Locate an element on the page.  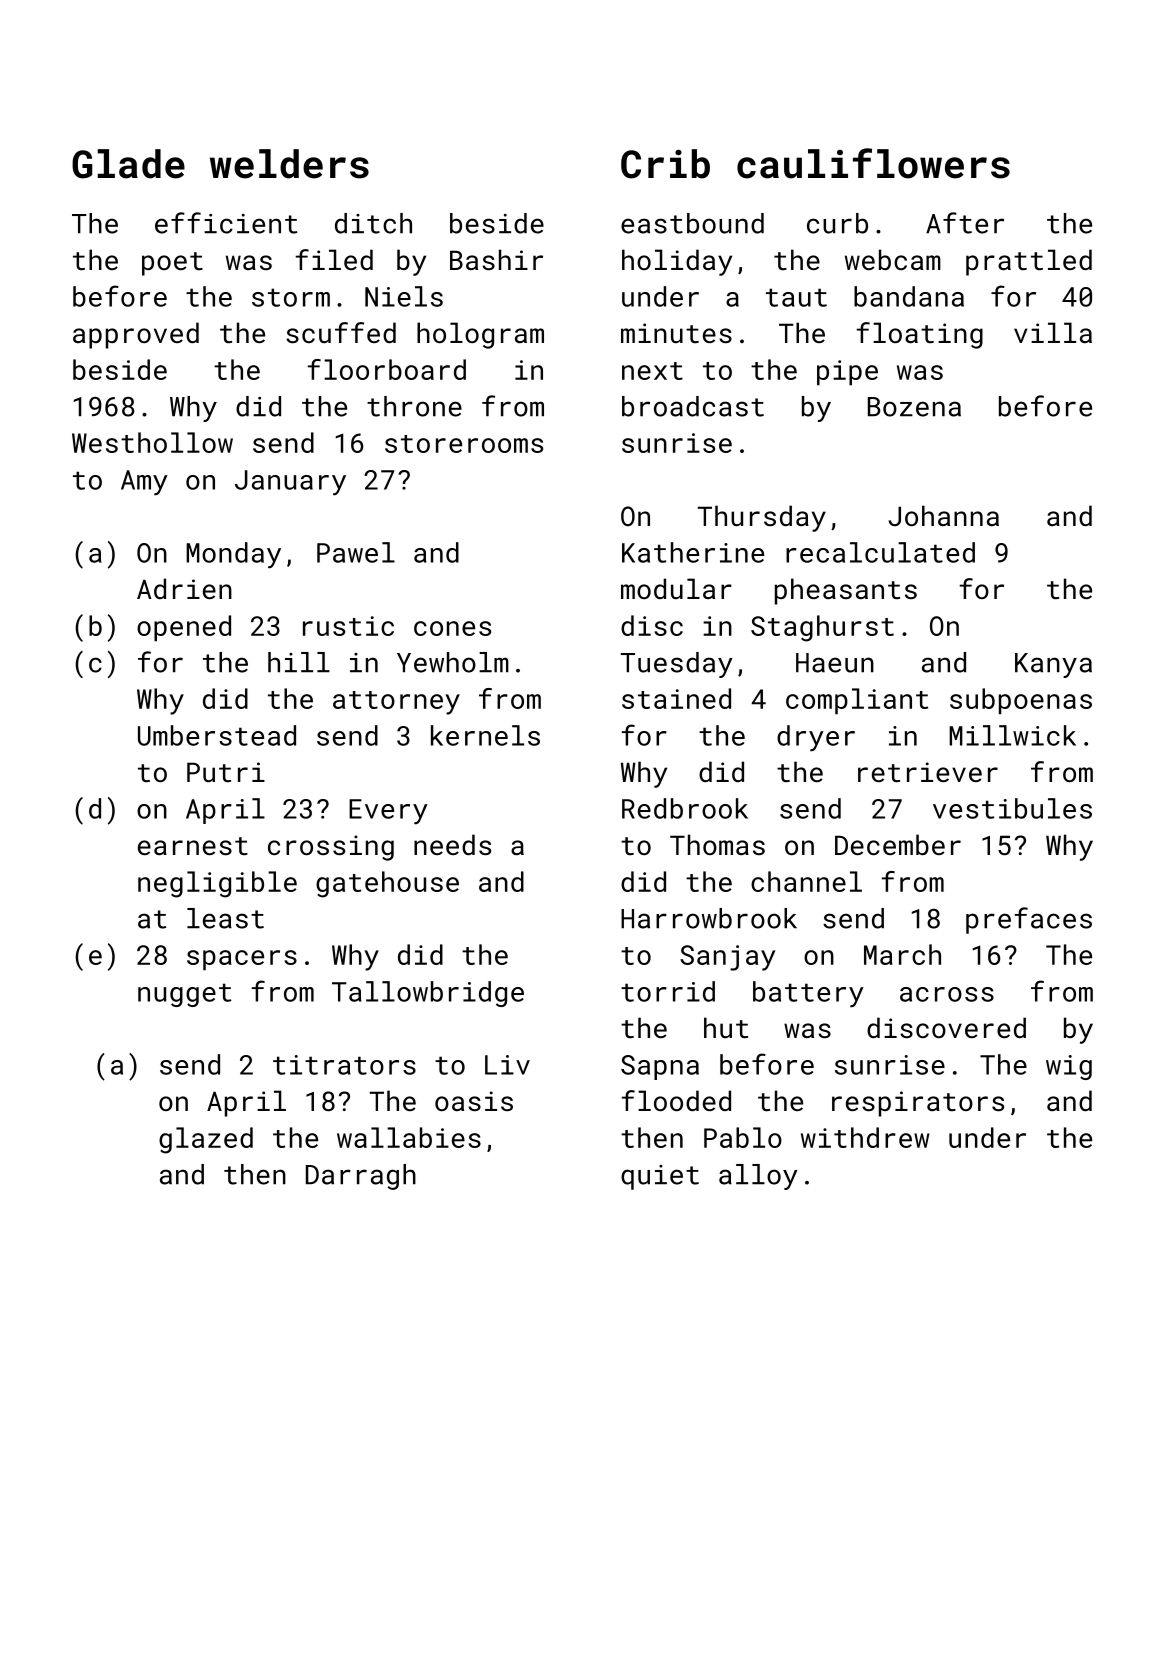
prefaces is located at coordinates (1029, 920).
